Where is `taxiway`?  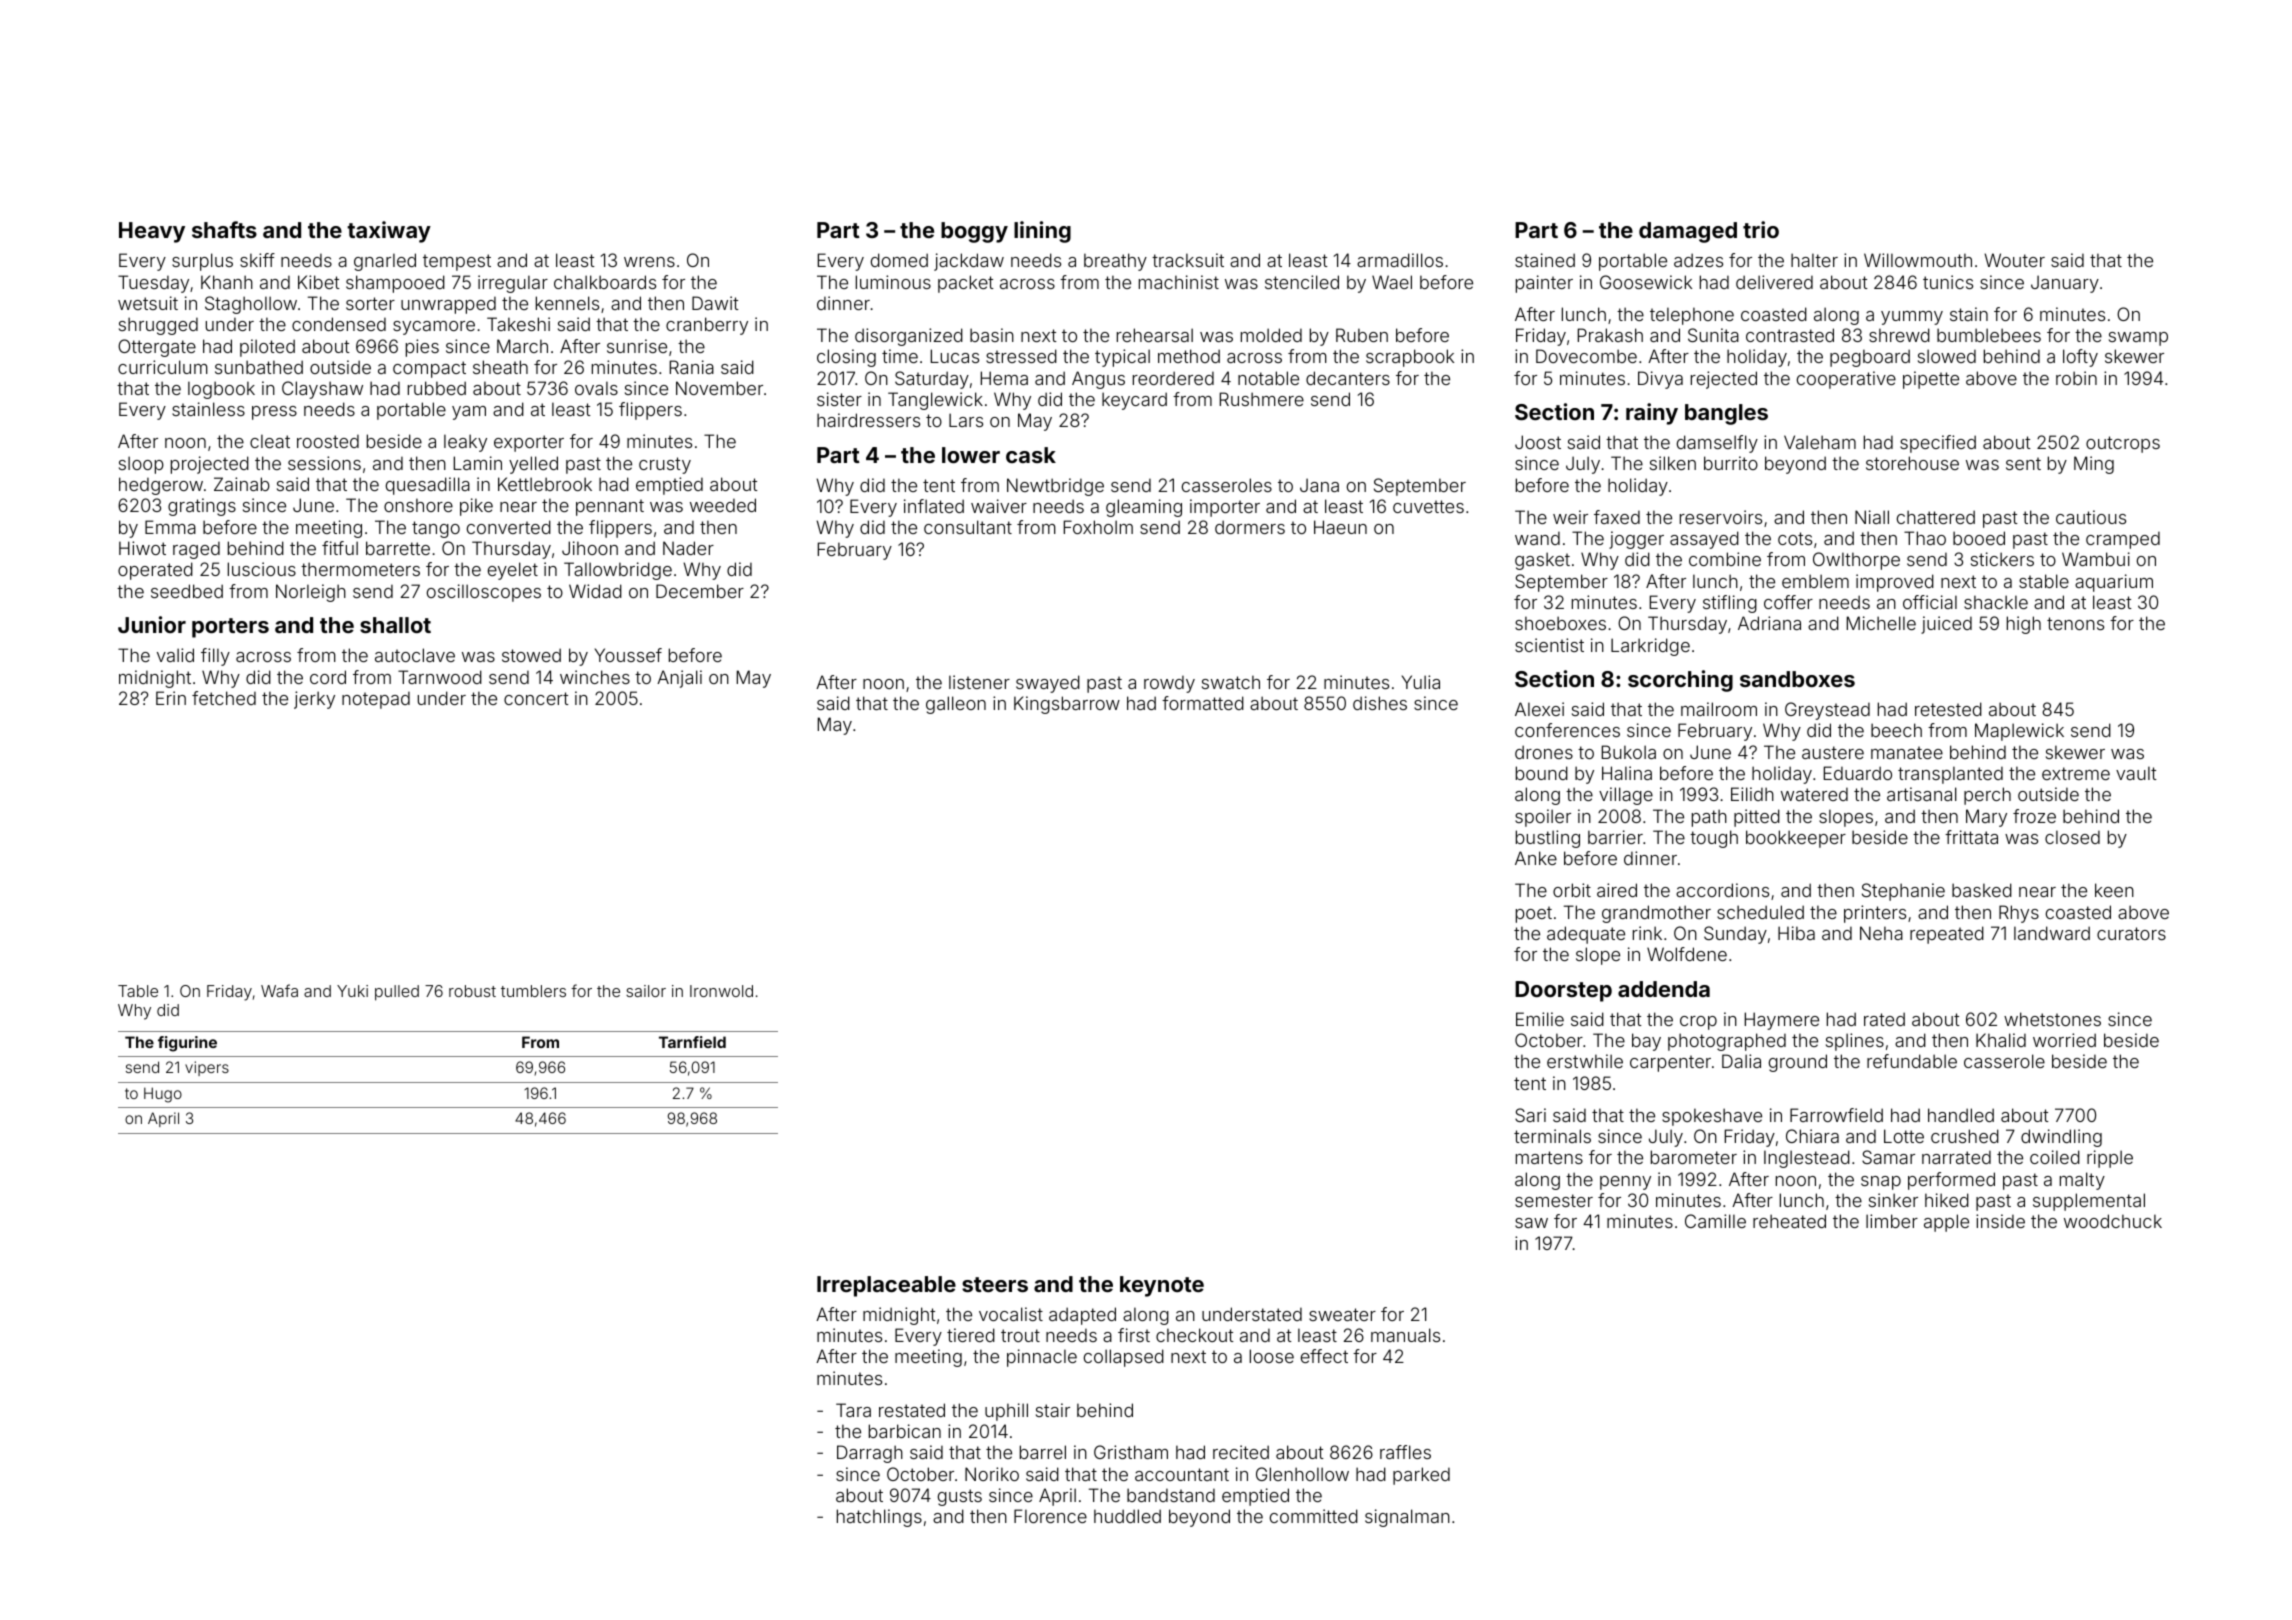
taxiway is located at coordinates (389, 232).
